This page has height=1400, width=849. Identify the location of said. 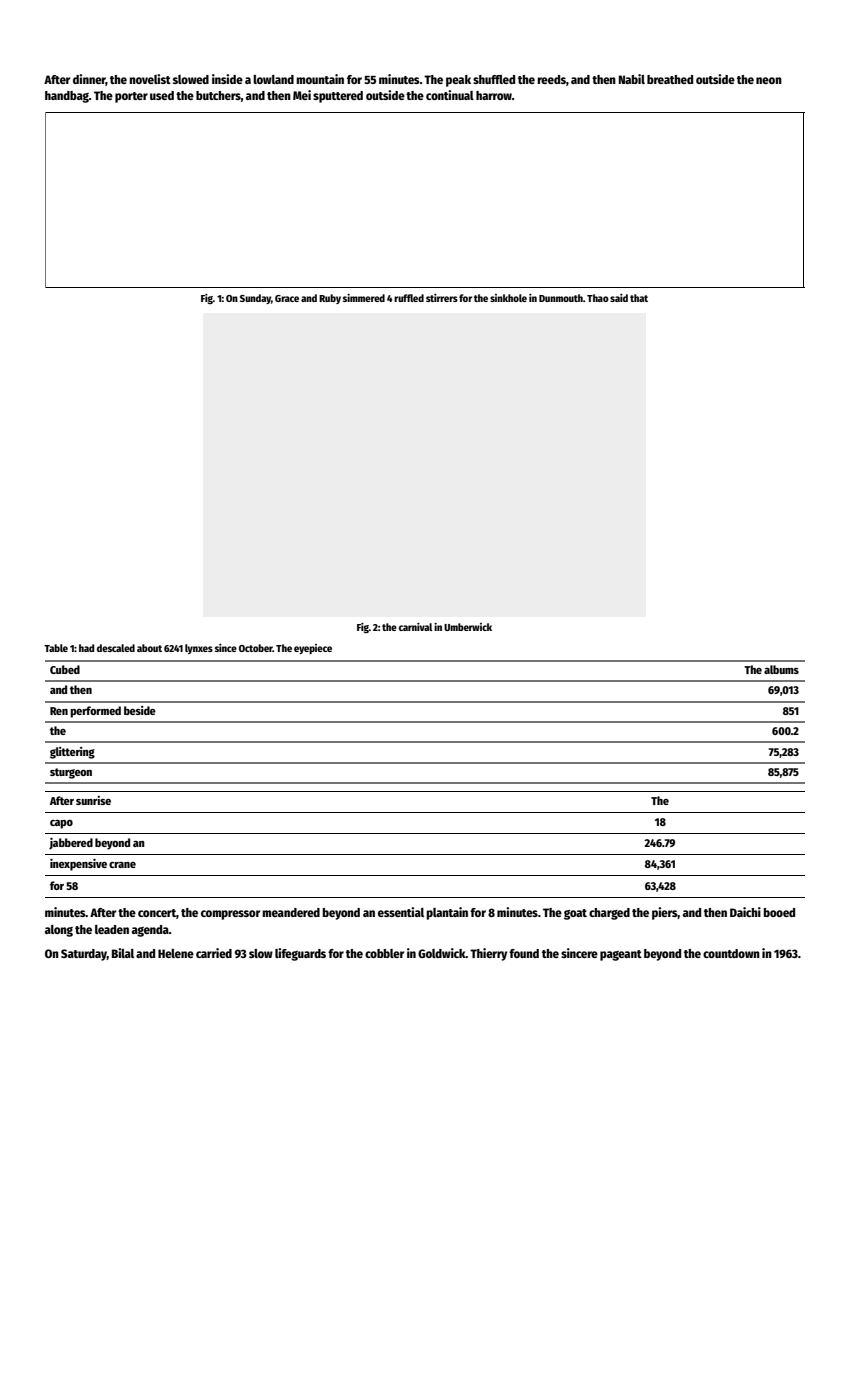
(619, 298).
